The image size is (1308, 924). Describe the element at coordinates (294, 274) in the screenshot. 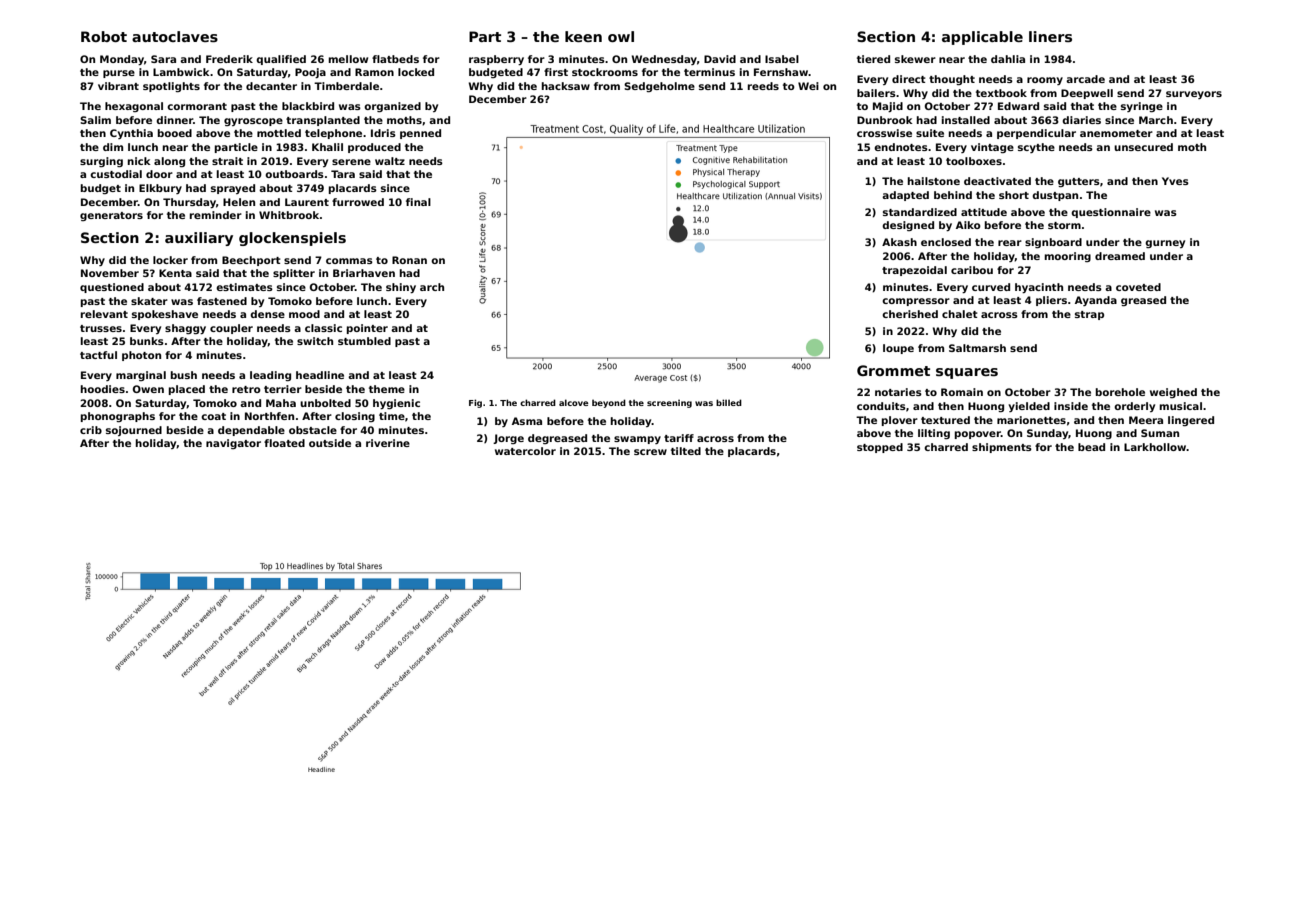

I see `splitter` at that location.
